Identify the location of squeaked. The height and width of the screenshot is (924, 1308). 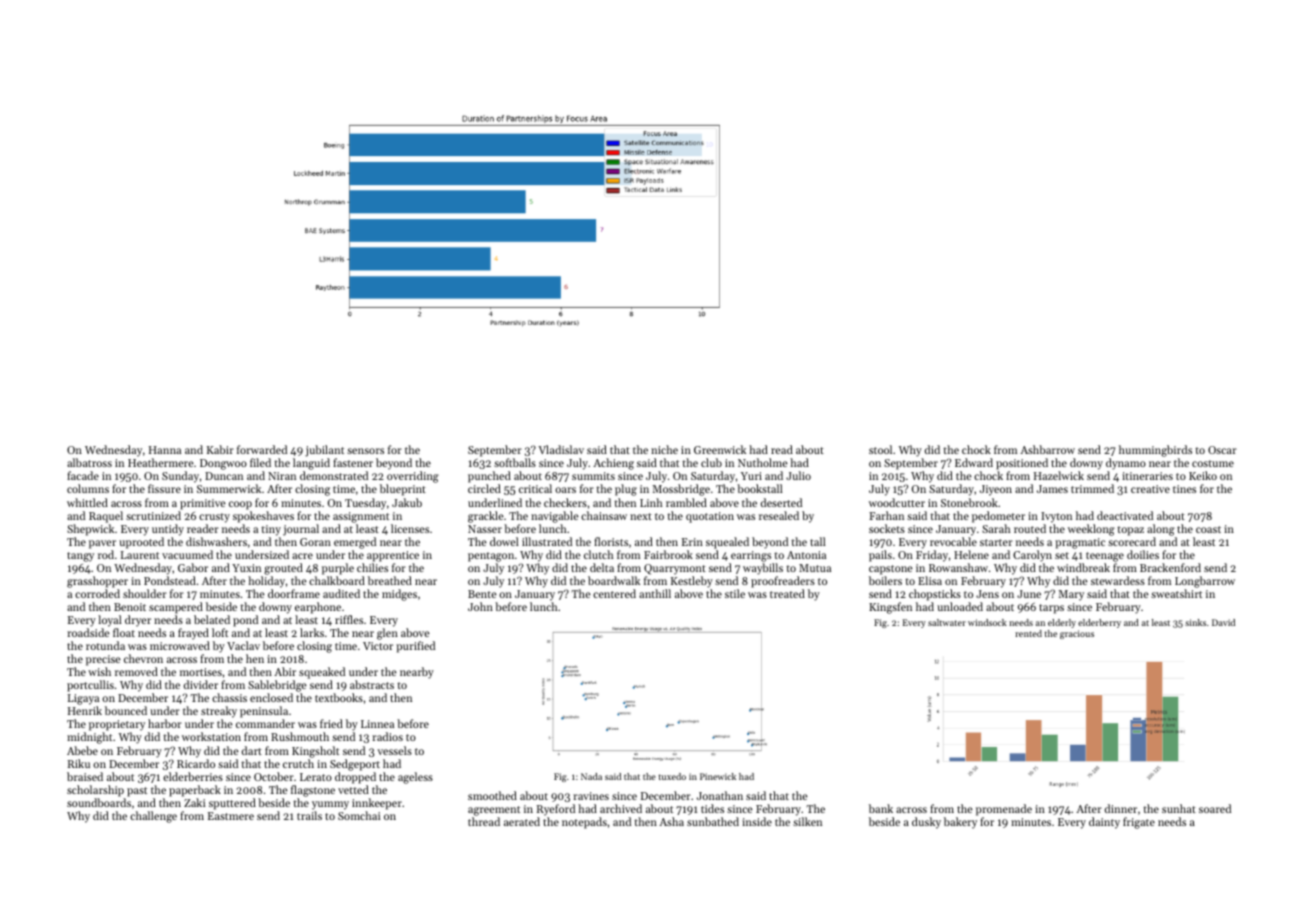
(322, 673).
